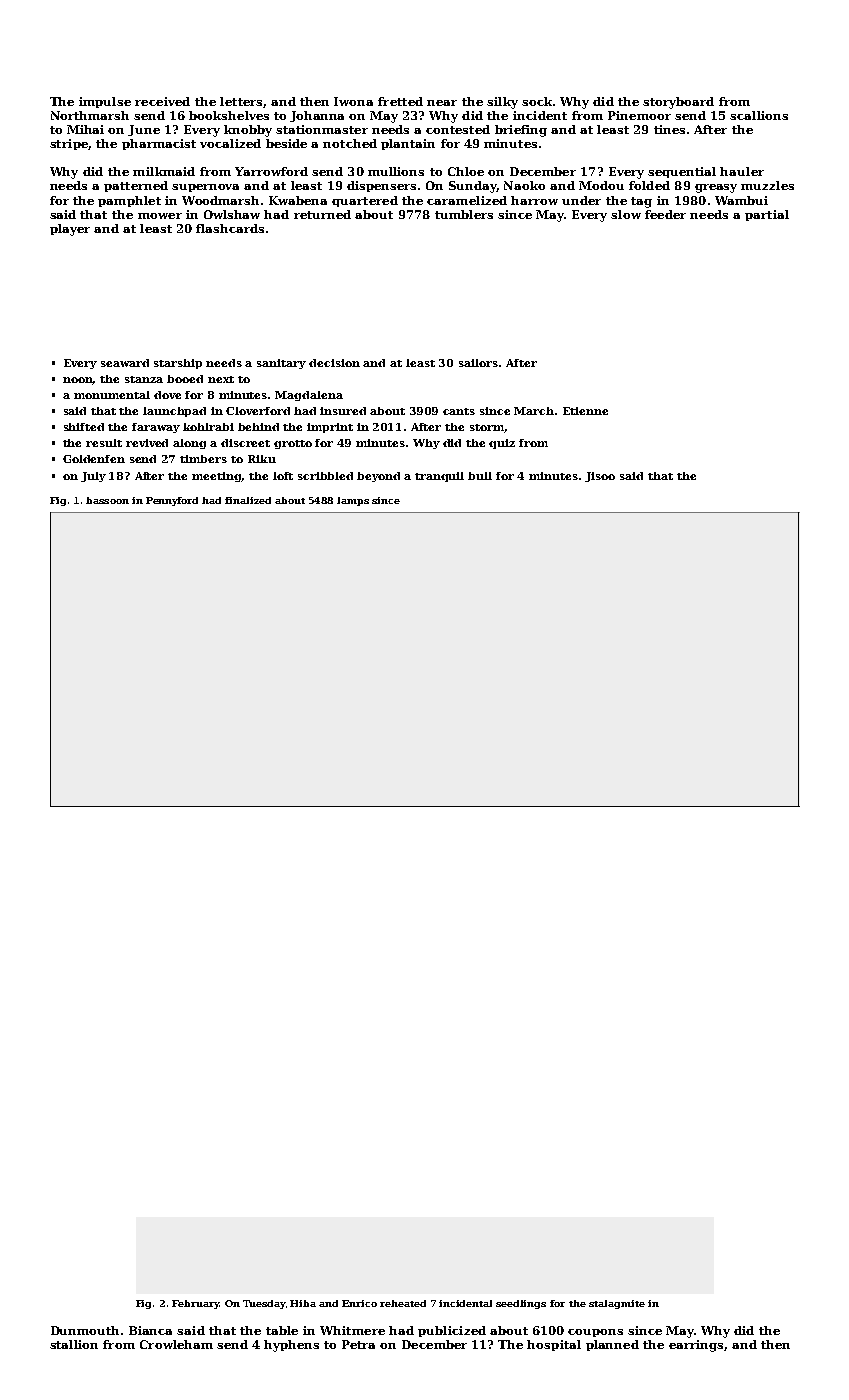 The width and height of the screenshot is (849, 1400). I want to click on quartered, so click(365, 201).
